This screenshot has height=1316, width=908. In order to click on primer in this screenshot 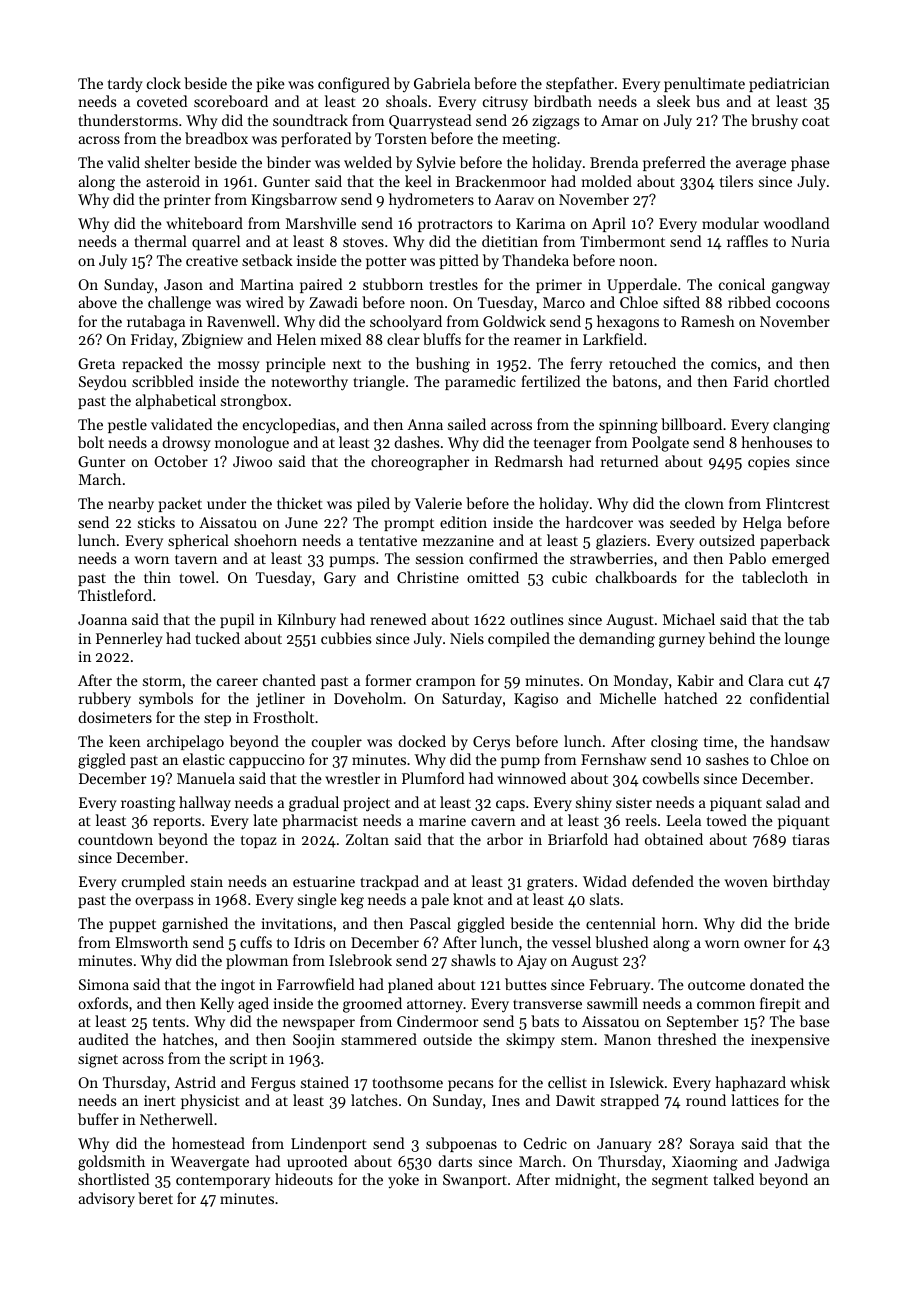, I will do `click(559, 286)`.
